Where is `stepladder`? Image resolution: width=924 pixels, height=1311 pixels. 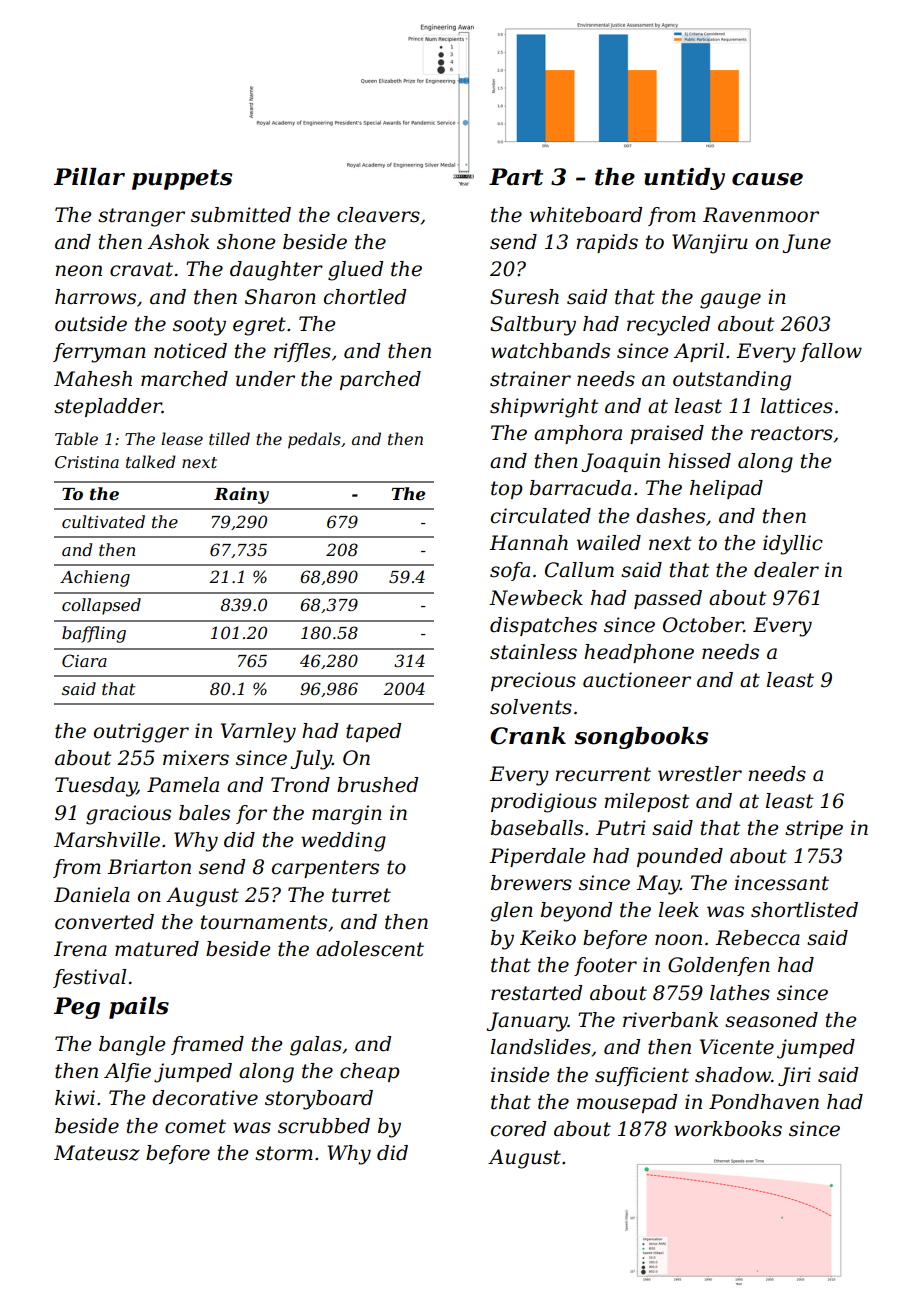 stepladder is located at coordinates (108, 407).
